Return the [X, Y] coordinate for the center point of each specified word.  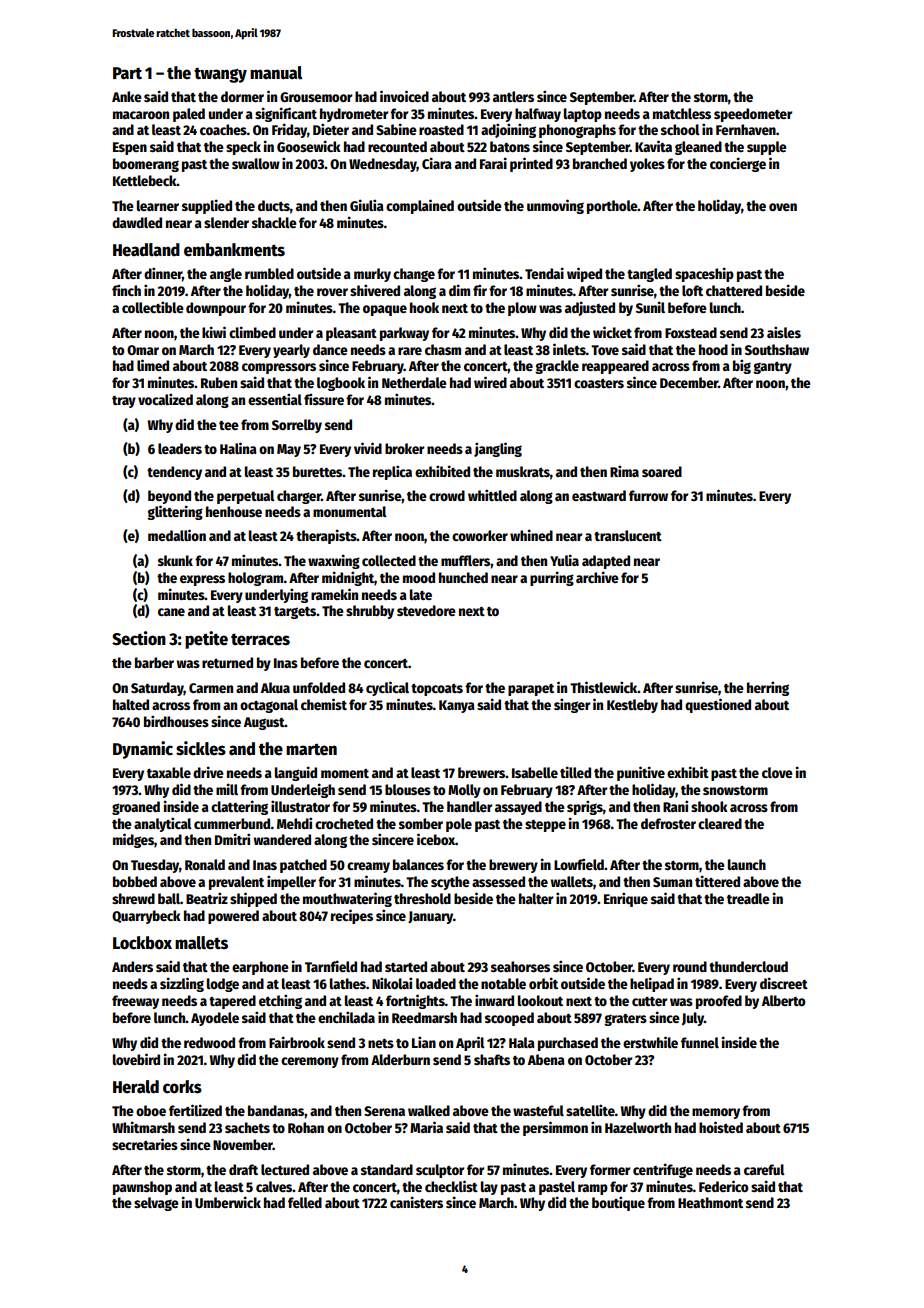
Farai [493, 163]
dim [459, 290]
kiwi [214, 332]
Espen [130, 148]
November [243, 1144]
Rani [675, 806]
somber [421, 823]
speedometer [753, 115]
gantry [772, 368]
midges [133, 840]
